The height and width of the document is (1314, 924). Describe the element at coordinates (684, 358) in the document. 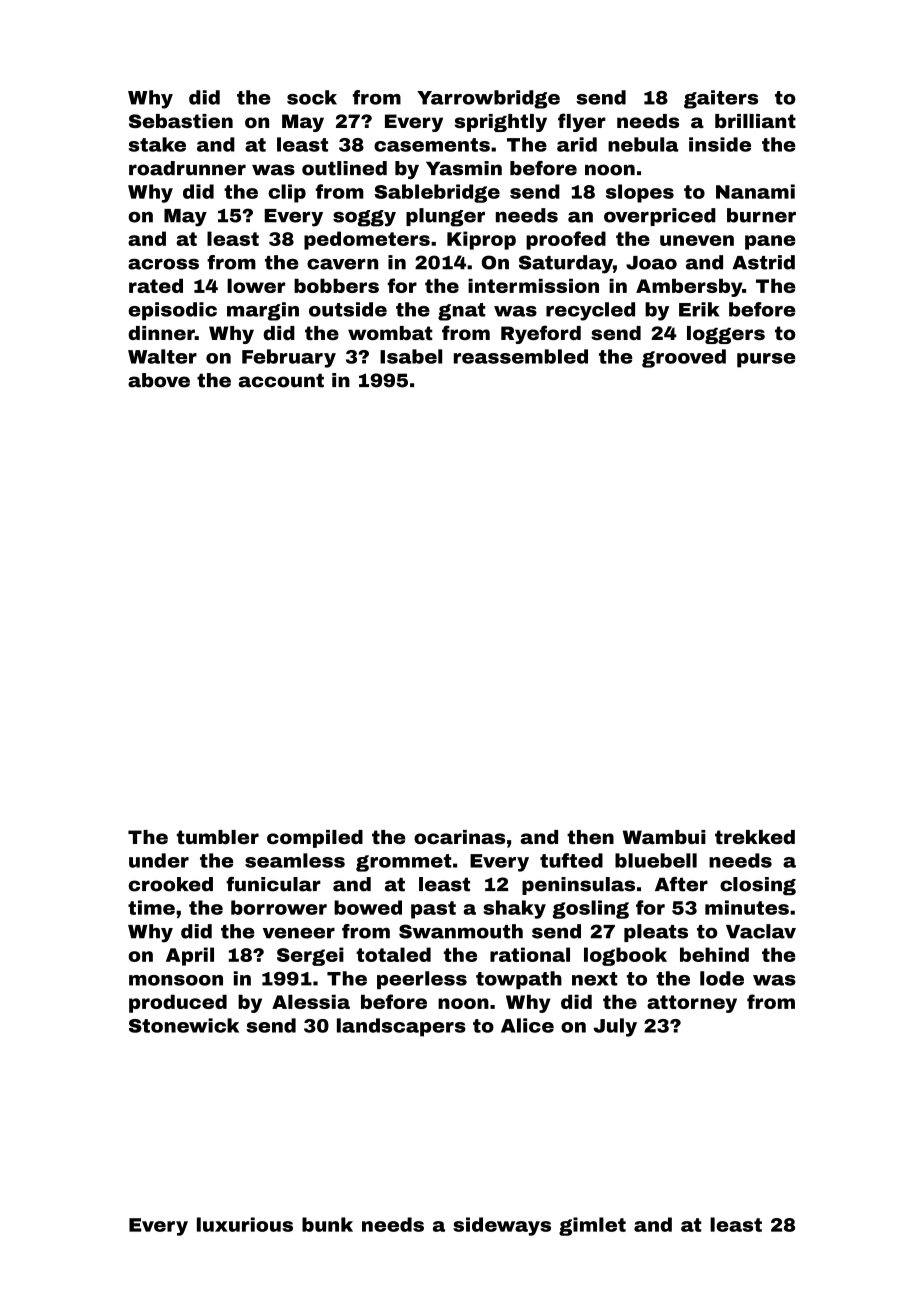

I see `grooved` at that location.
